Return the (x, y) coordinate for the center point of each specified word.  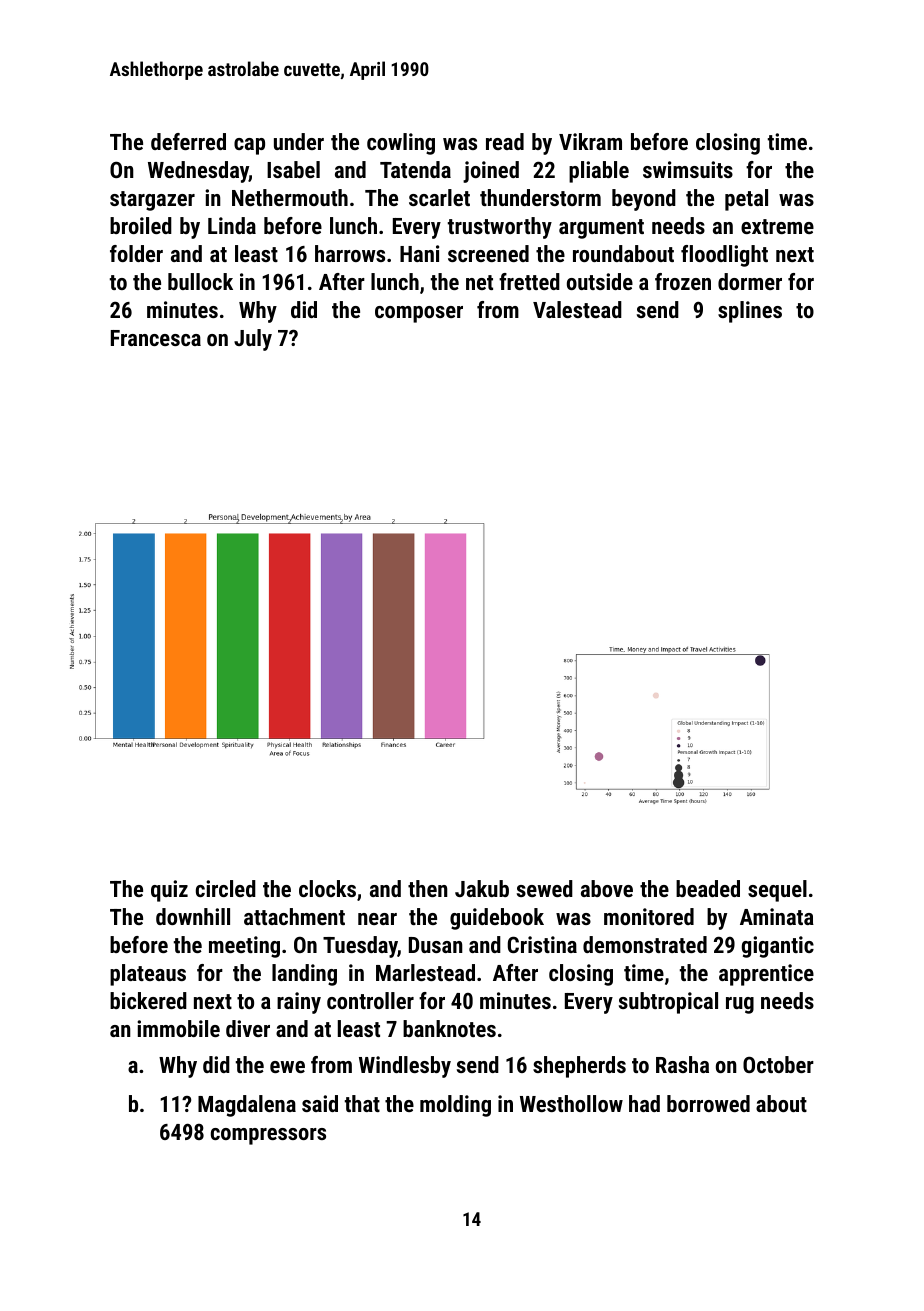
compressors (268, 1136)
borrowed (708, 1103)
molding (455, 1106)
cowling (401, 144)
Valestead (577, 309)
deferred (188, 141)
